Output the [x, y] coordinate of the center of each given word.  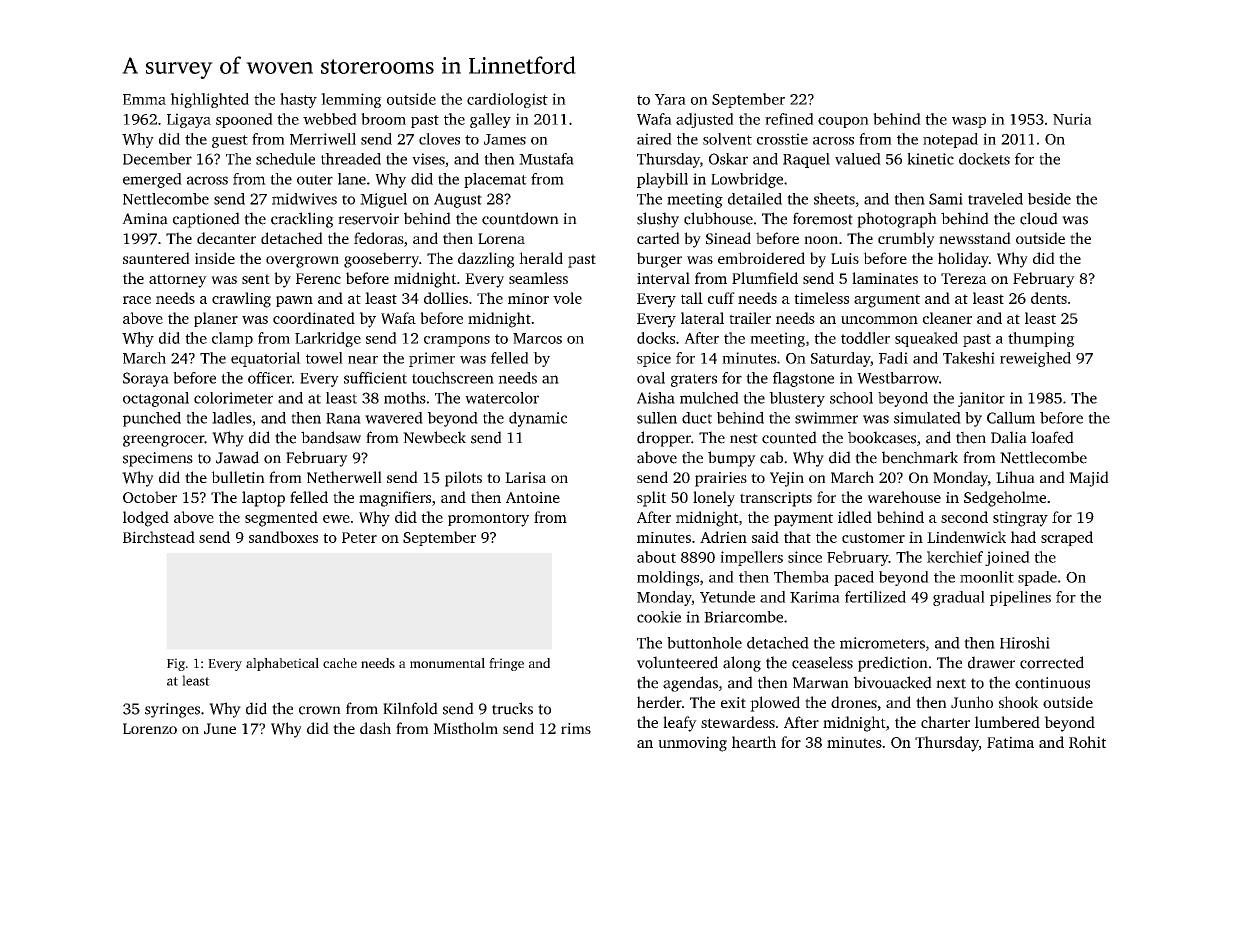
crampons [457, 341]
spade [1037, 578]
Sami [946, 199]
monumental [447, 663]
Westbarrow [898, 378]
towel [324, 358]
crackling [302, 220]
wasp [969, 122]
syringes [172, 710]
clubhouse [718, 218]
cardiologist [507, 100]
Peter [359, 537]
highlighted [209, 100]
